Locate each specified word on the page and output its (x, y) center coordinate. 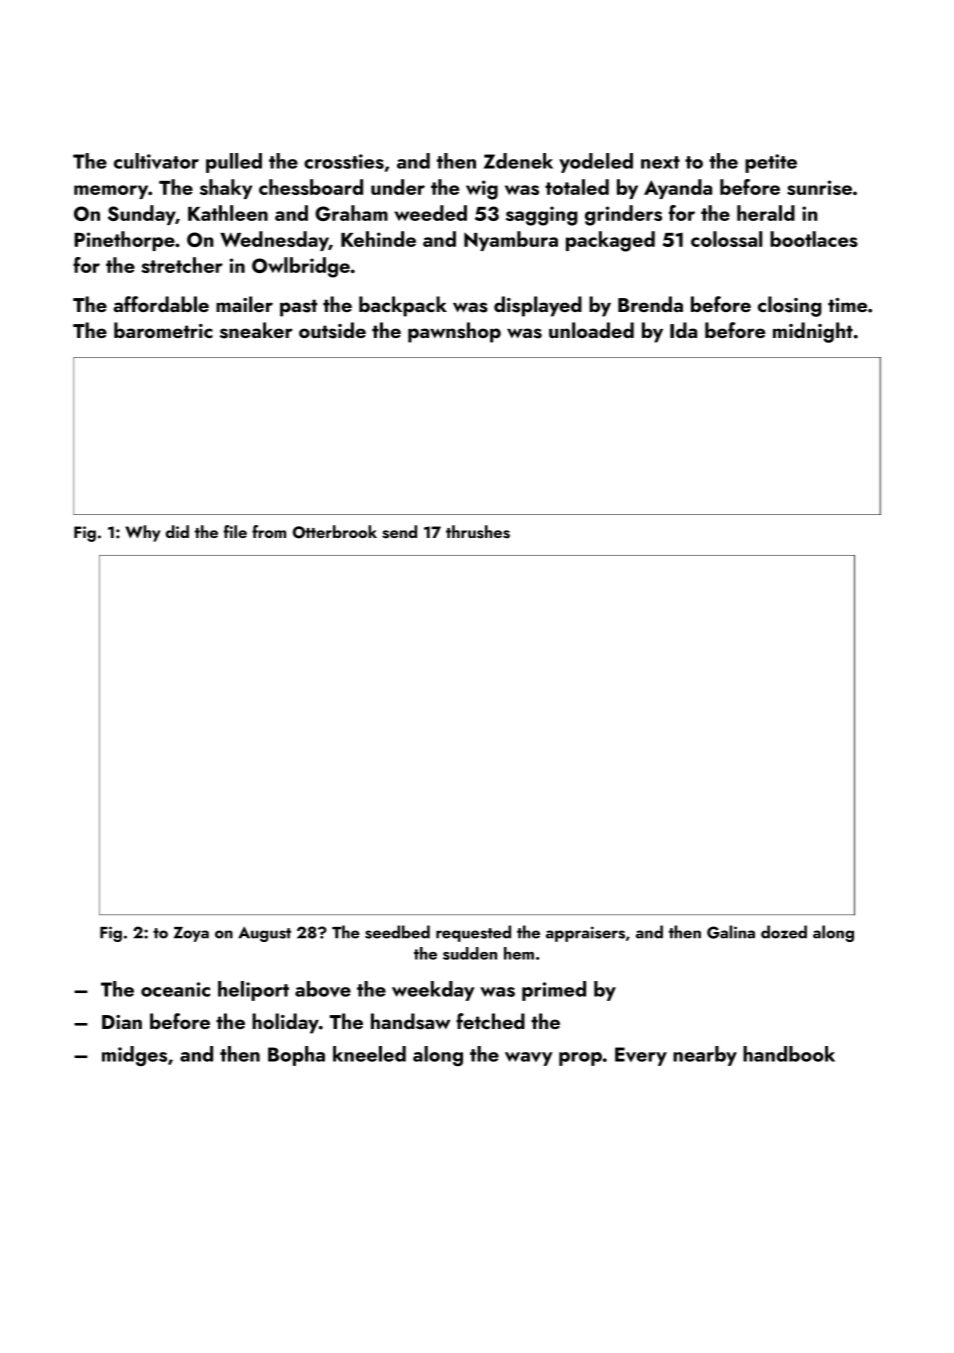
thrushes (478, 532)
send (399, 532)
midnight (813, 332)
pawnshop (454, 332)
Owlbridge (301, 267)
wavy (529, 1059)
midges (134, 1056)
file (235, 531)
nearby (705, 1056)
